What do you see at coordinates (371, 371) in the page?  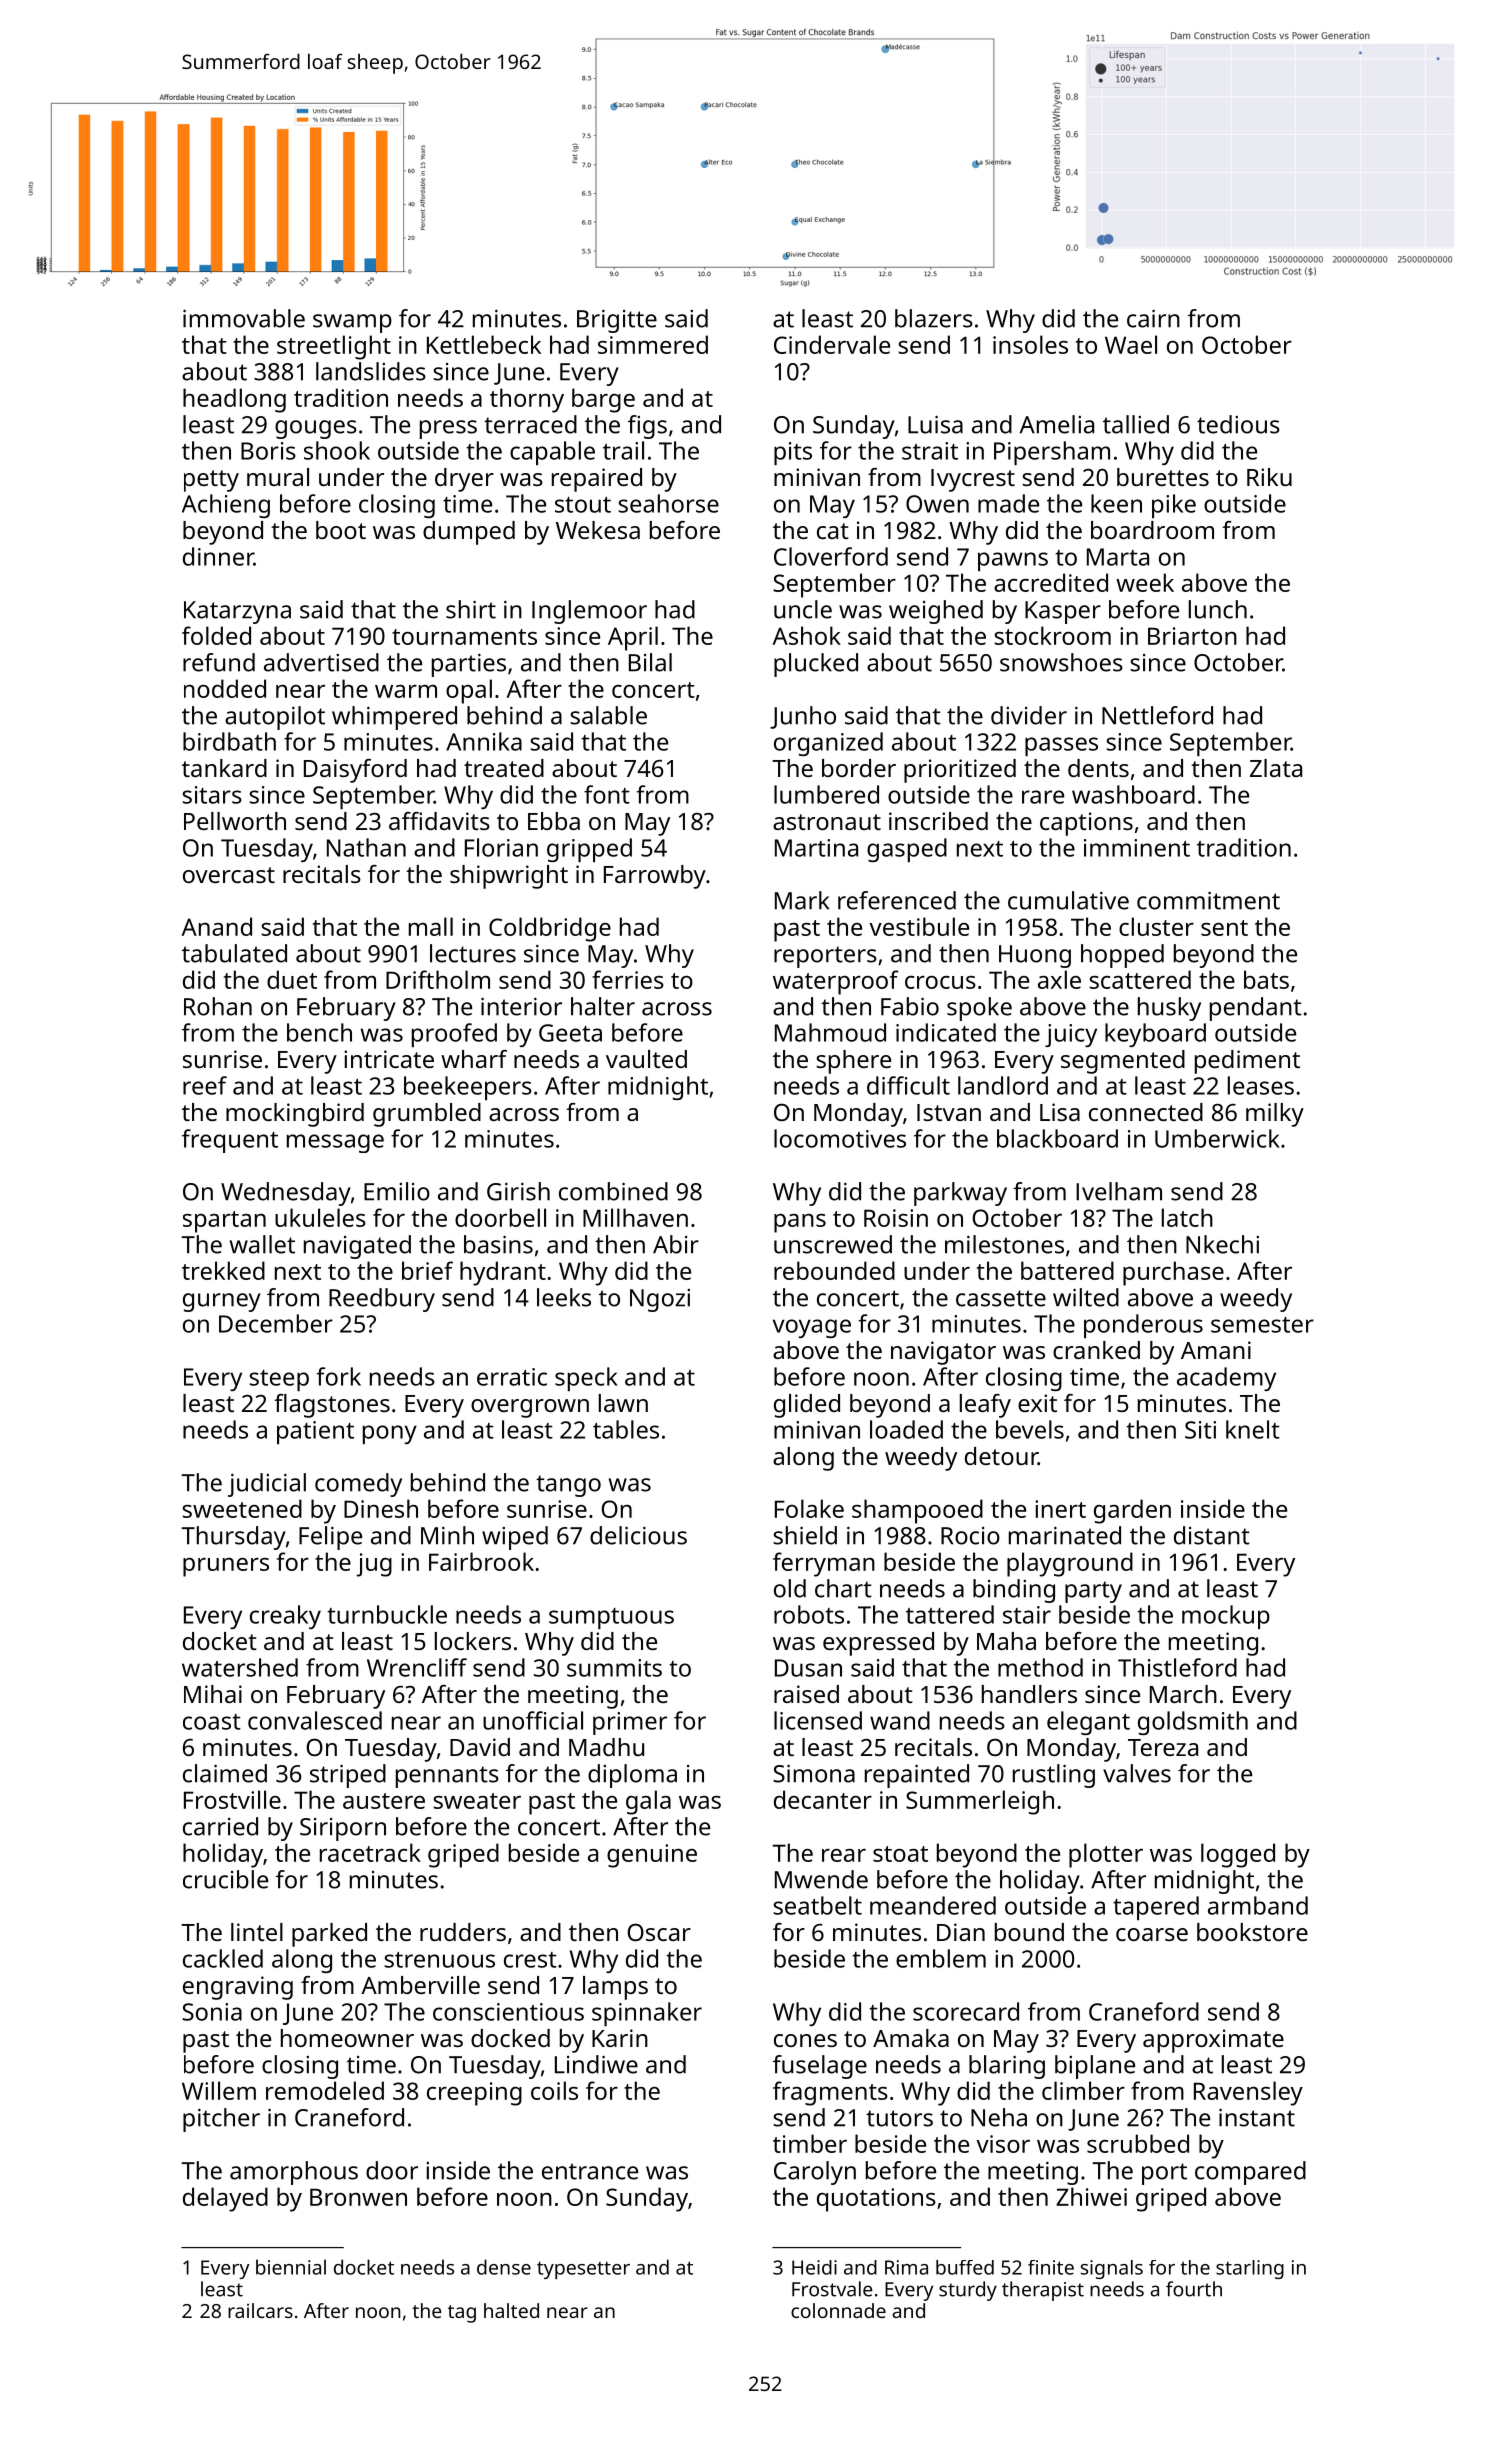 I see `landslides` at bounding box center [371, 371].
